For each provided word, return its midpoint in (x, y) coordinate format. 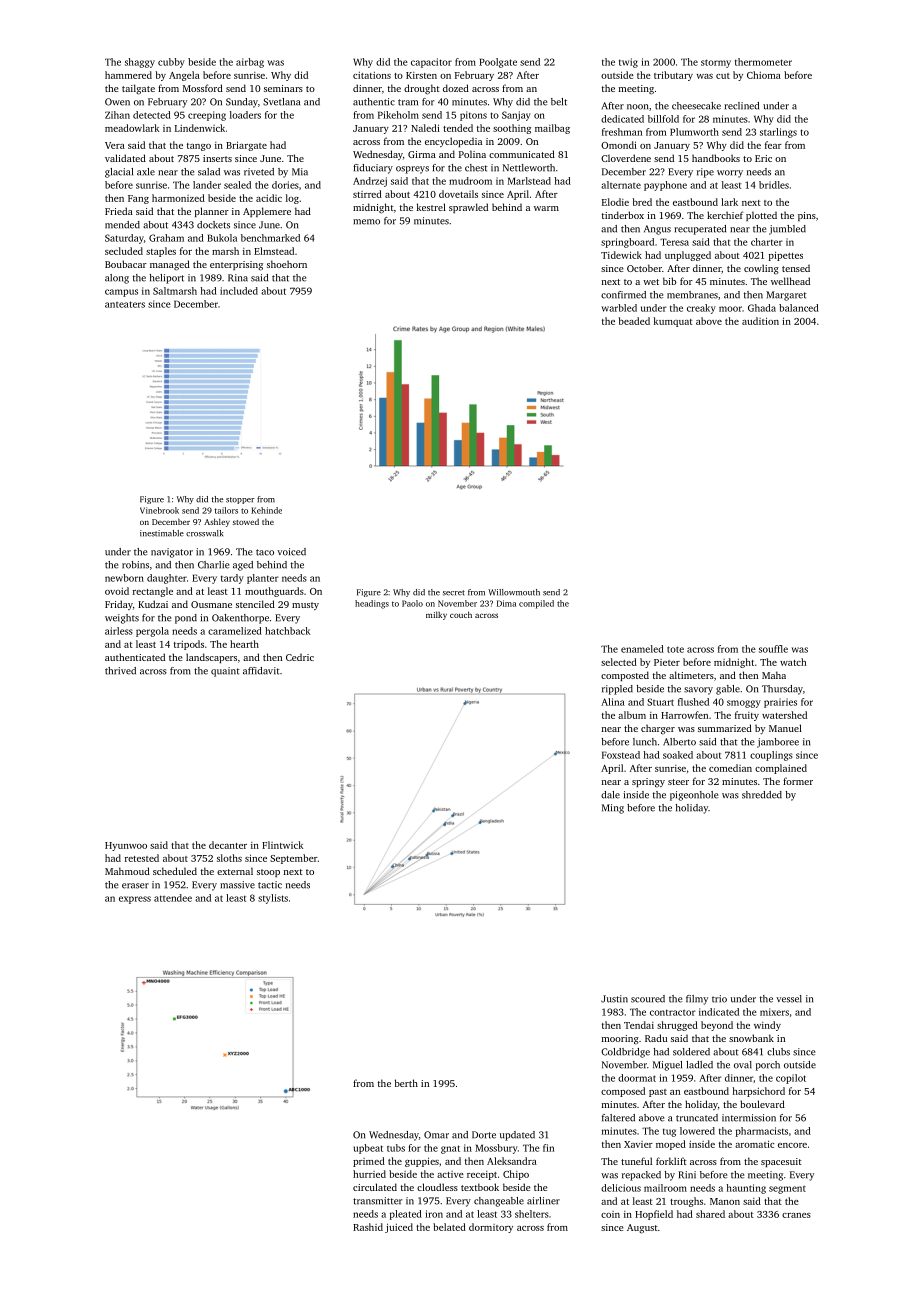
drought (422, 89)
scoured (648, 999)
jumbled (787, 230)
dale (610, 795)
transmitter (377, 1201)
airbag (250, 63)
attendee (173, 898)
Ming (613, 809)
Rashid (368, 1227)
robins (135, 565)
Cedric (300, 657)
